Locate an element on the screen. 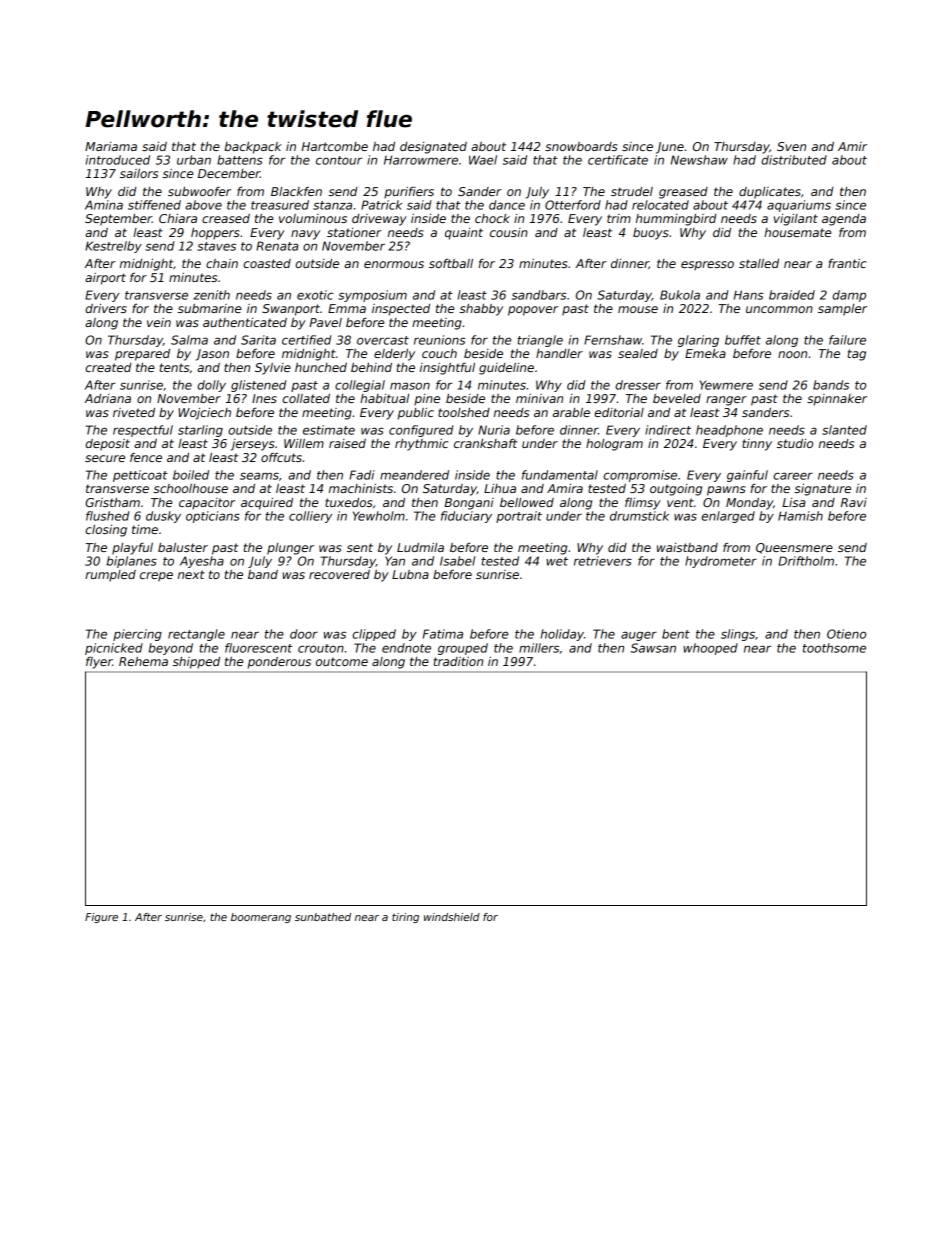 The height and width of the screenshot is (1233, 952). bent is located at coordinates (676, 634).
